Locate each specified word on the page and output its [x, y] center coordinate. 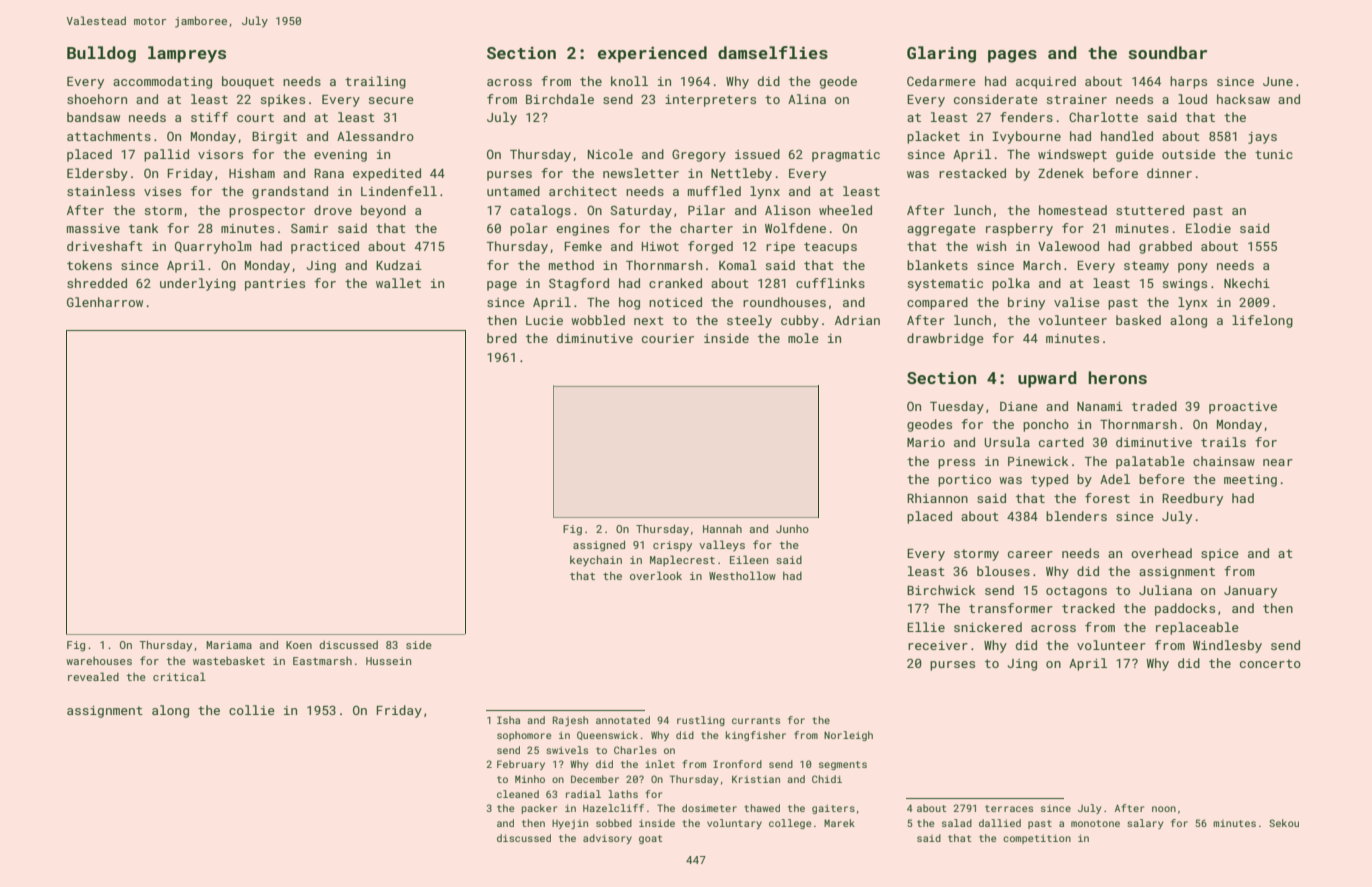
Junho [792, 529]
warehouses [99, 661]
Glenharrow [105, 302]
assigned [599, 546]
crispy [672, 546]
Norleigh [848, 736]
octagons [1076, 592]
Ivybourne [1026, 137]
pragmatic [846, 156]
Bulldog [101, 54]
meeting [1250, 481]
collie [252, 710]
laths [623, 794]
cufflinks [830, 283]
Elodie [1208, 228]
